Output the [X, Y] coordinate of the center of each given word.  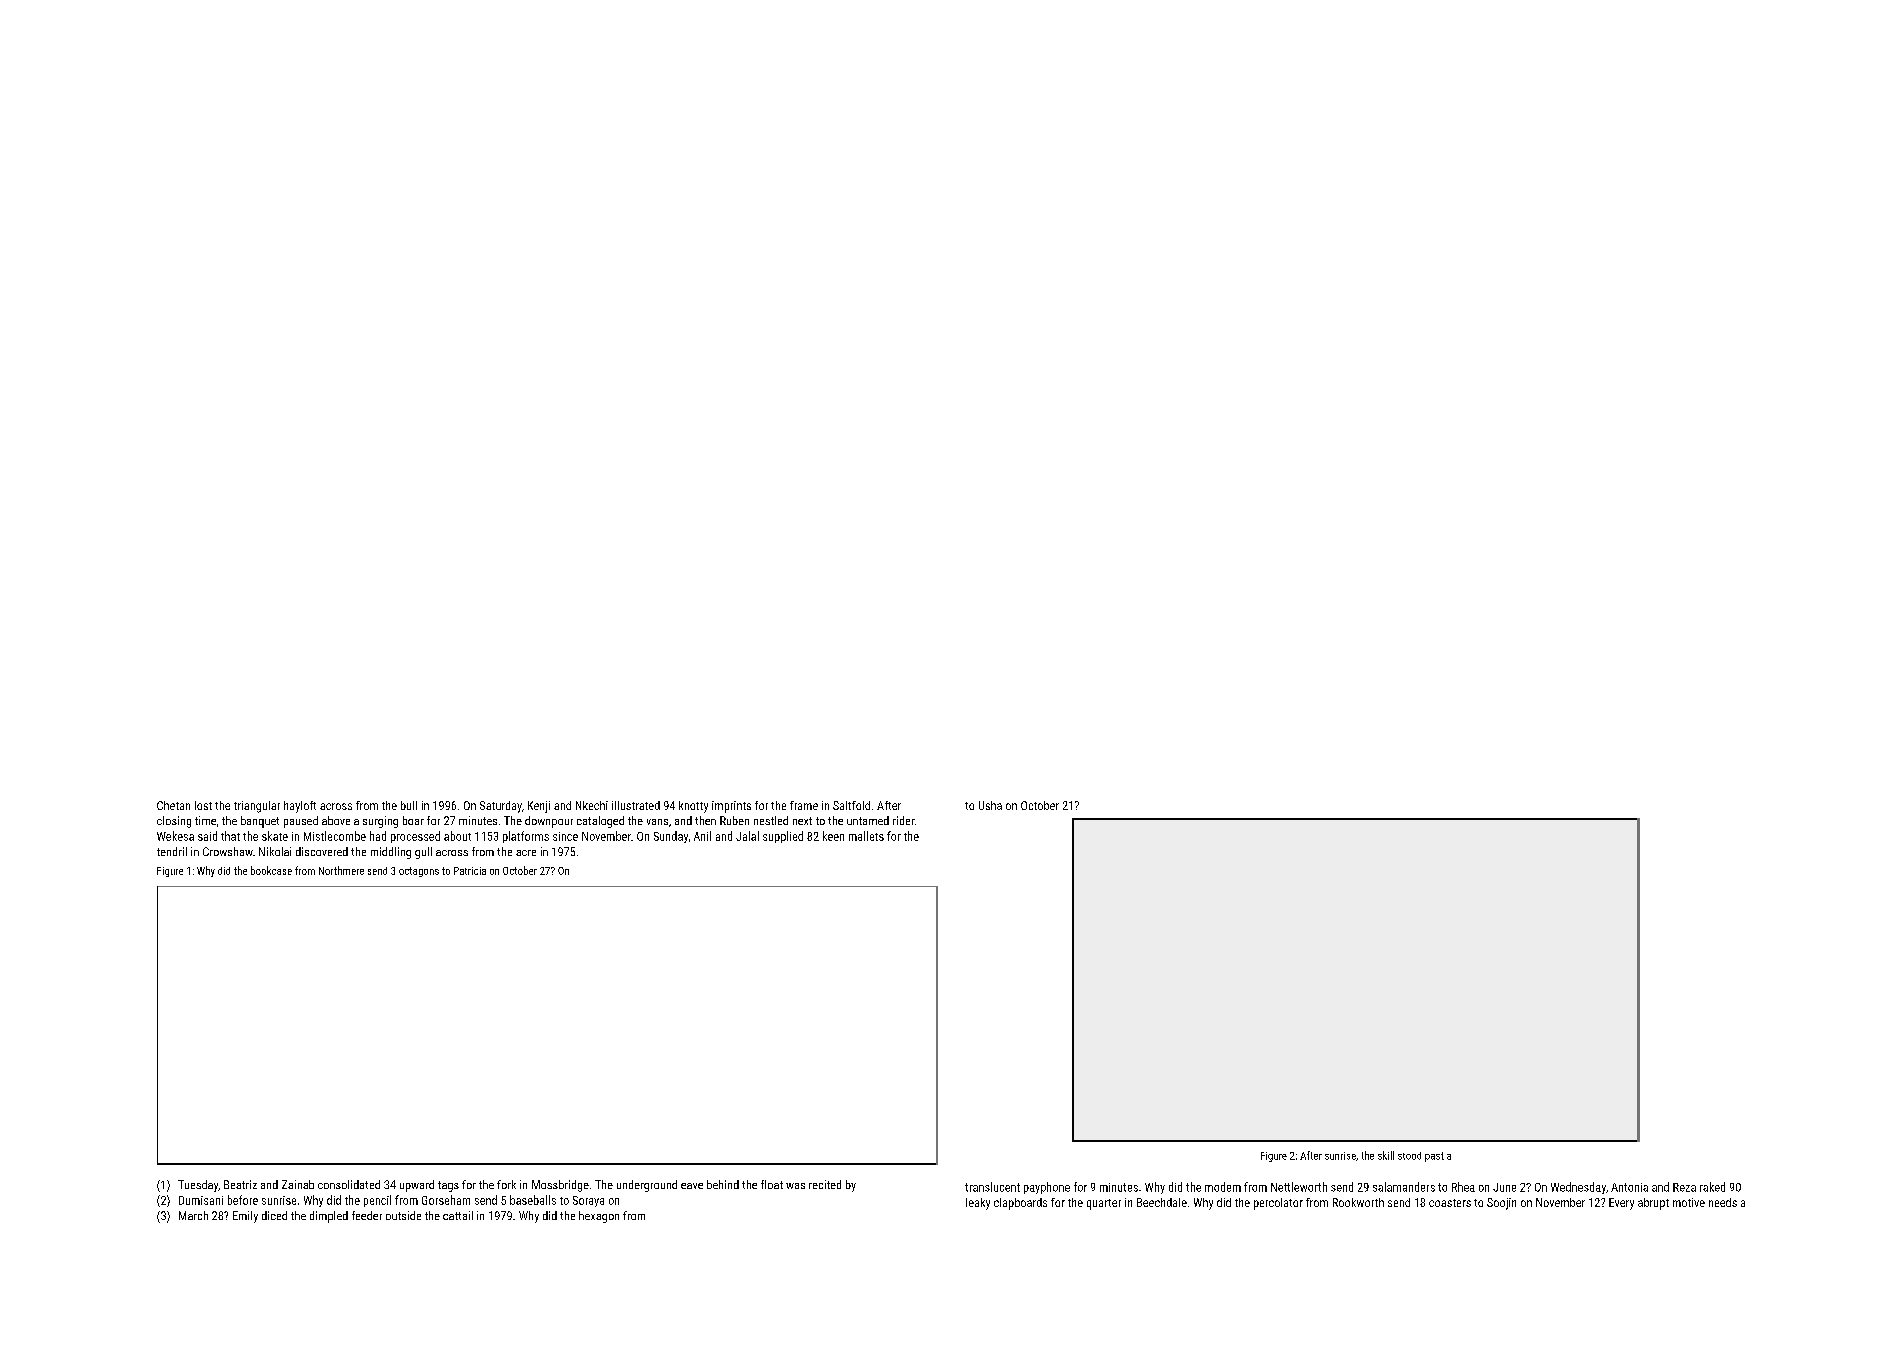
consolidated [349, 1184]
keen [833, 836]
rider [904, 820]
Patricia [470, 871]
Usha [990, 805]
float [772, 1184]
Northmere [341, 870]
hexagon [599, 1217]
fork [506, 1184]
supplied [783, 837]
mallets [866, 836]
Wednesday [1578, 1188]
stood [1409, 1156]
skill [1386, 1155]
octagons [419, 872]
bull [409, 805]
